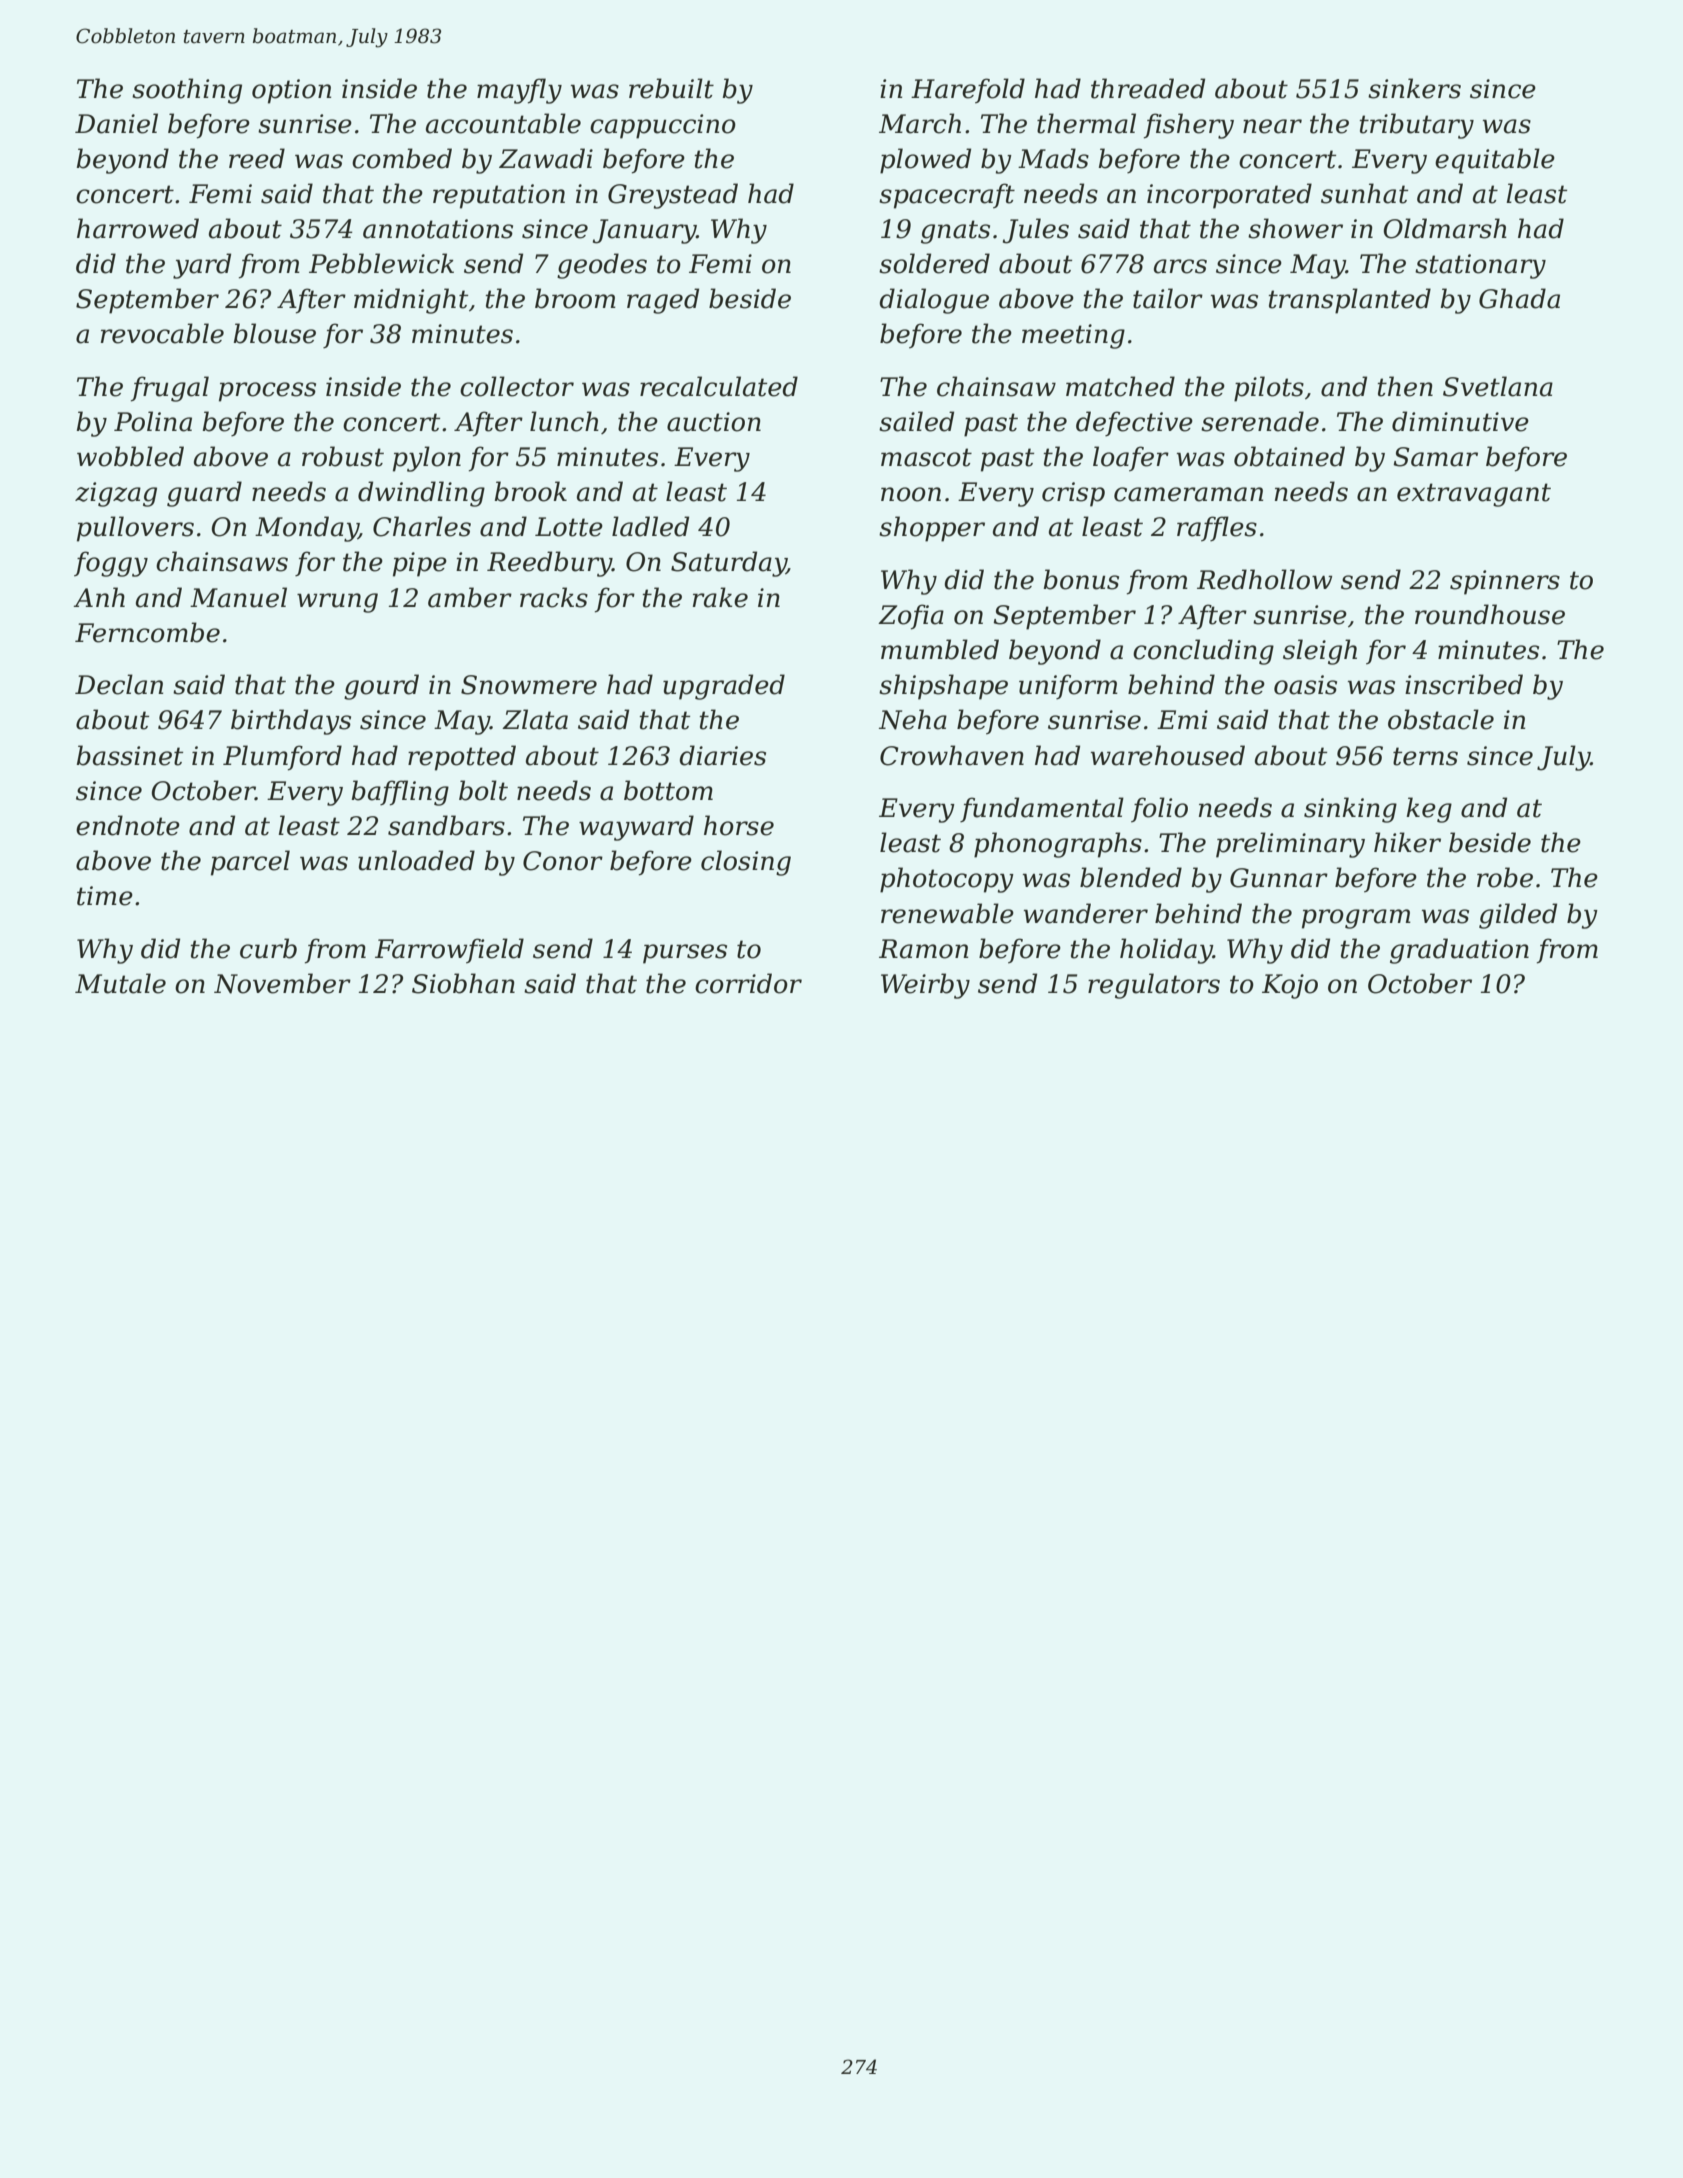  I want to click on robe, so click(1505, 877).
